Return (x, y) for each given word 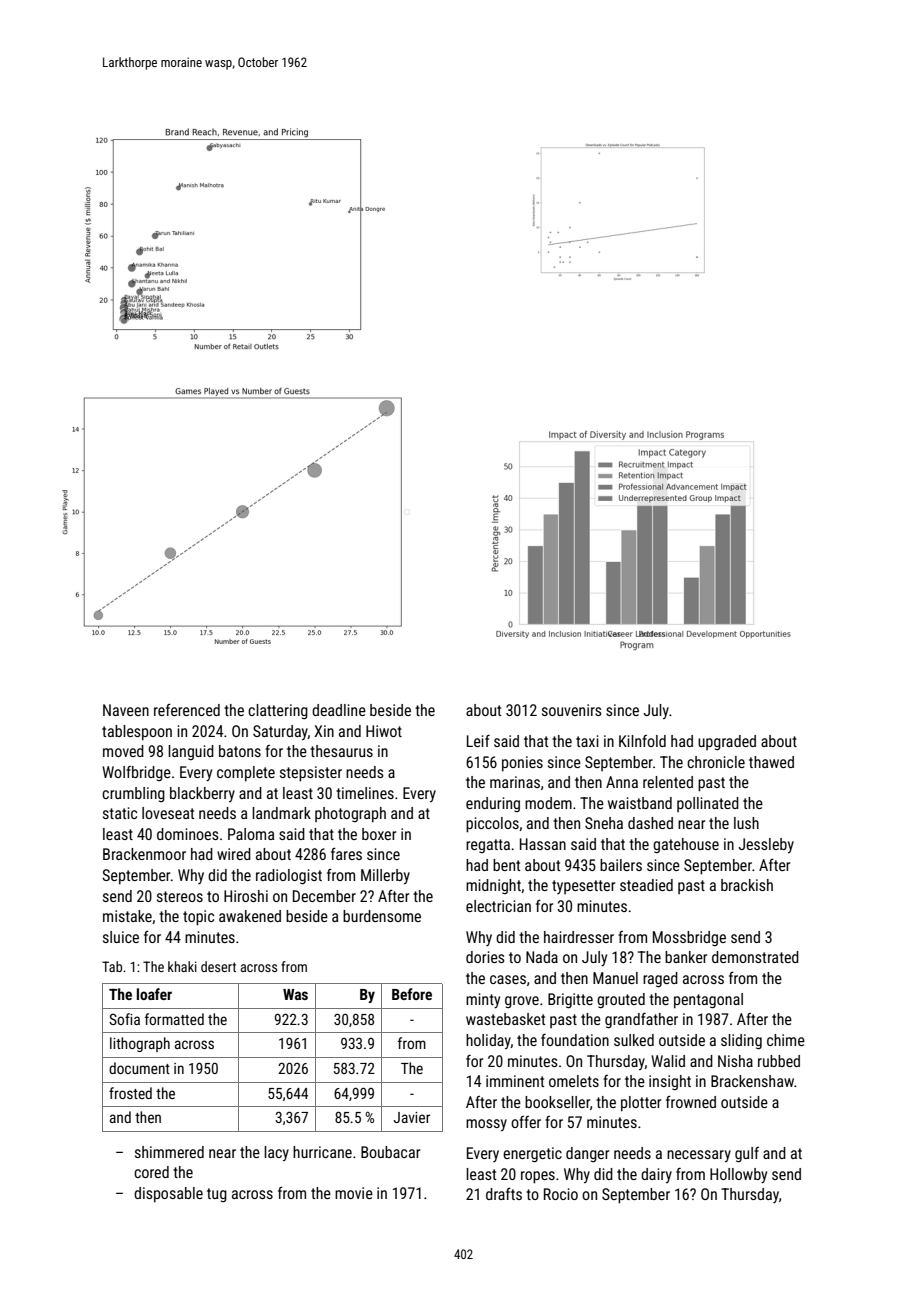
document (139, 1068)
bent (506, 865)
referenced (187, 710)
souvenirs (572, 710)
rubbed (779, 1061)
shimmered (169, 1152)
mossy (486, 1125)
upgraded (727, 742)
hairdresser (579, 937)
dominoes (188, 834)
